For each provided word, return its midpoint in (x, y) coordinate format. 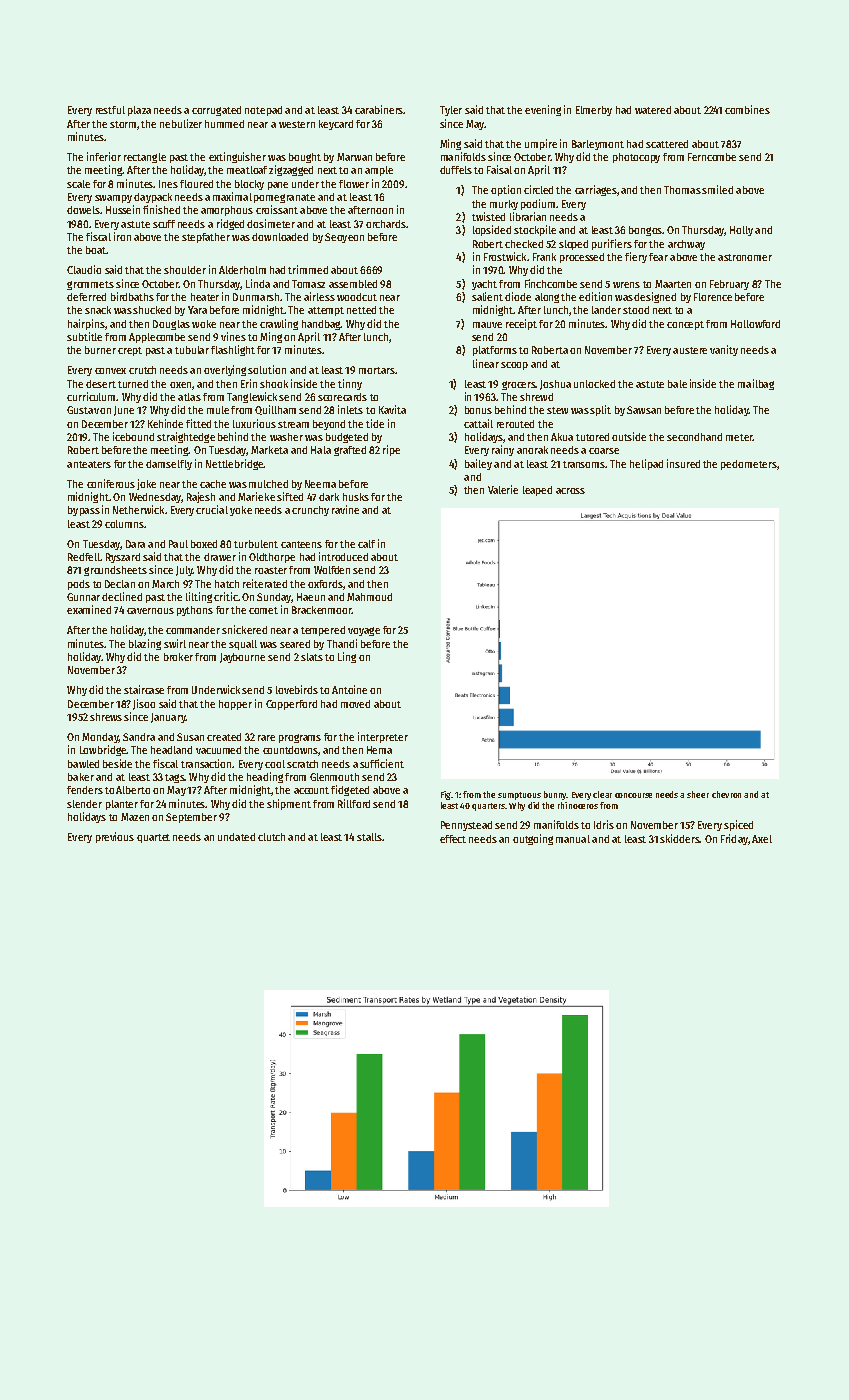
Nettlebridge (234, 464)
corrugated (216, 111)
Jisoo (144, 704)
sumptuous (519, 796)
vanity (724, 350)
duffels (456, 170)
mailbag (756, 384)
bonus (478, 410)
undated (236, 837)
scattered (667, 144)
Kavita (392, 409)
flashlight (233, 350)
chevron (726, 794)
